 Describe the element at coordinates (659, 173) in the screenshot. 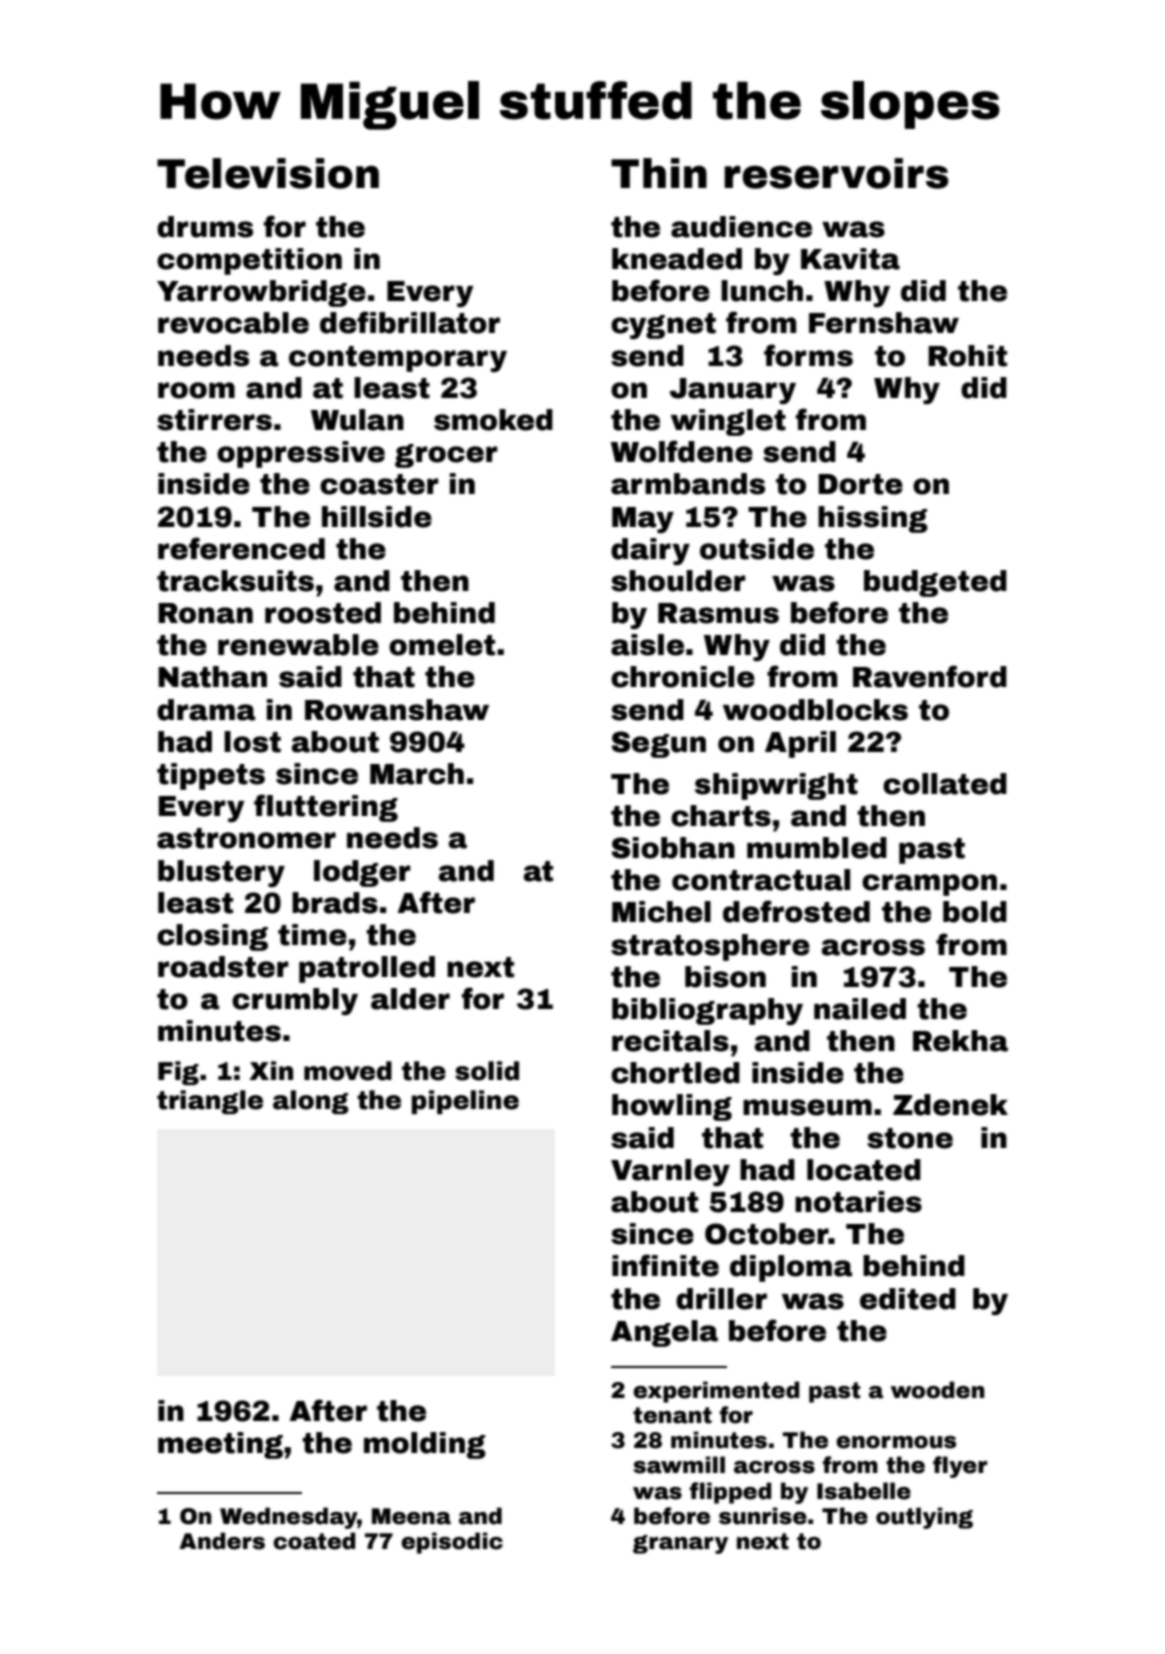

I see `Thin` at that location.
